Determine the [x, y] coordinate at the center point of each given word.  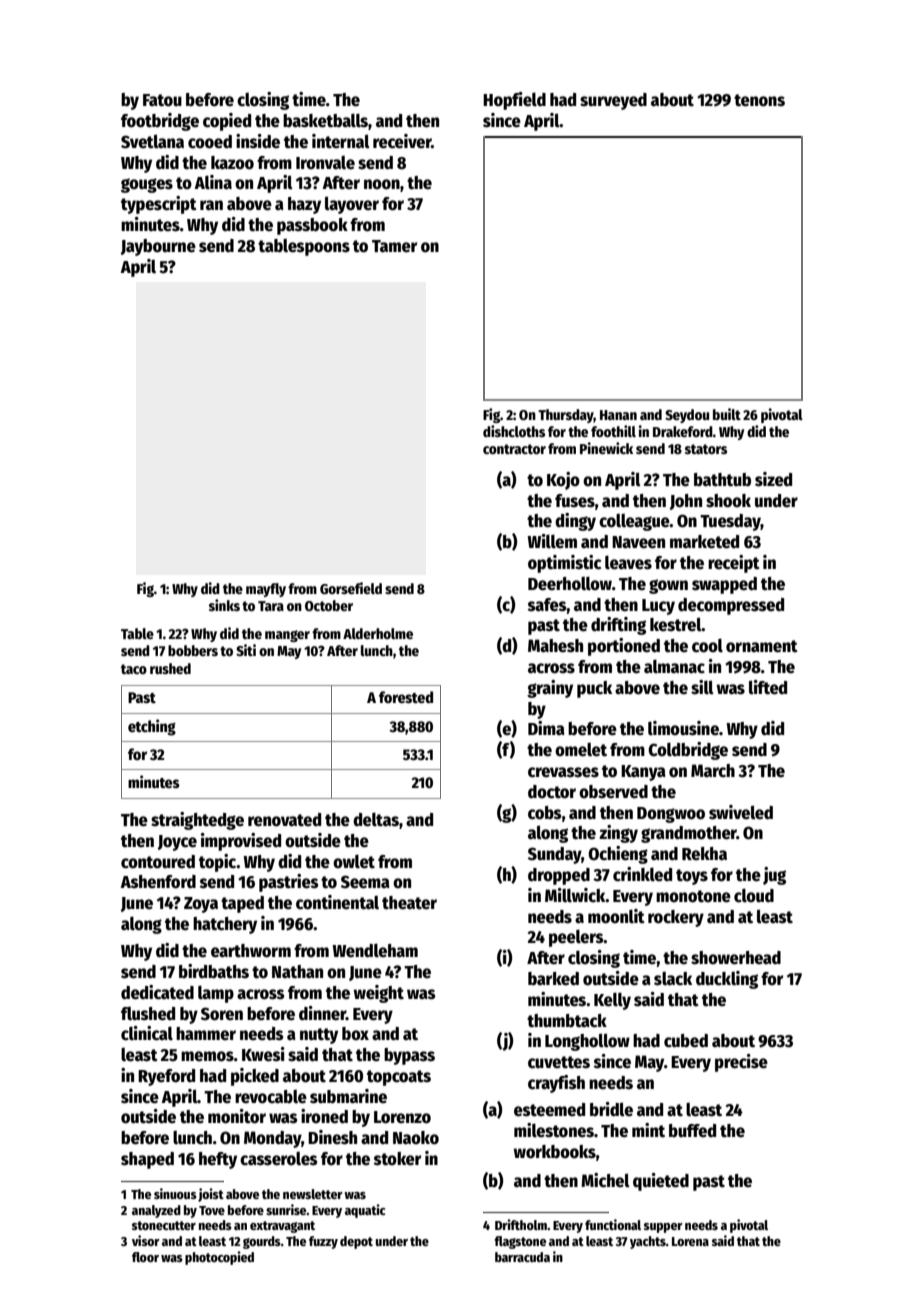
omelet [581, 750]
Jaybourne [158, 247]
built [727, 414]
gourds [262, 1242]
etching [152, 727]
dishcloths [514, 431]
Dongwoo [671, 815]
